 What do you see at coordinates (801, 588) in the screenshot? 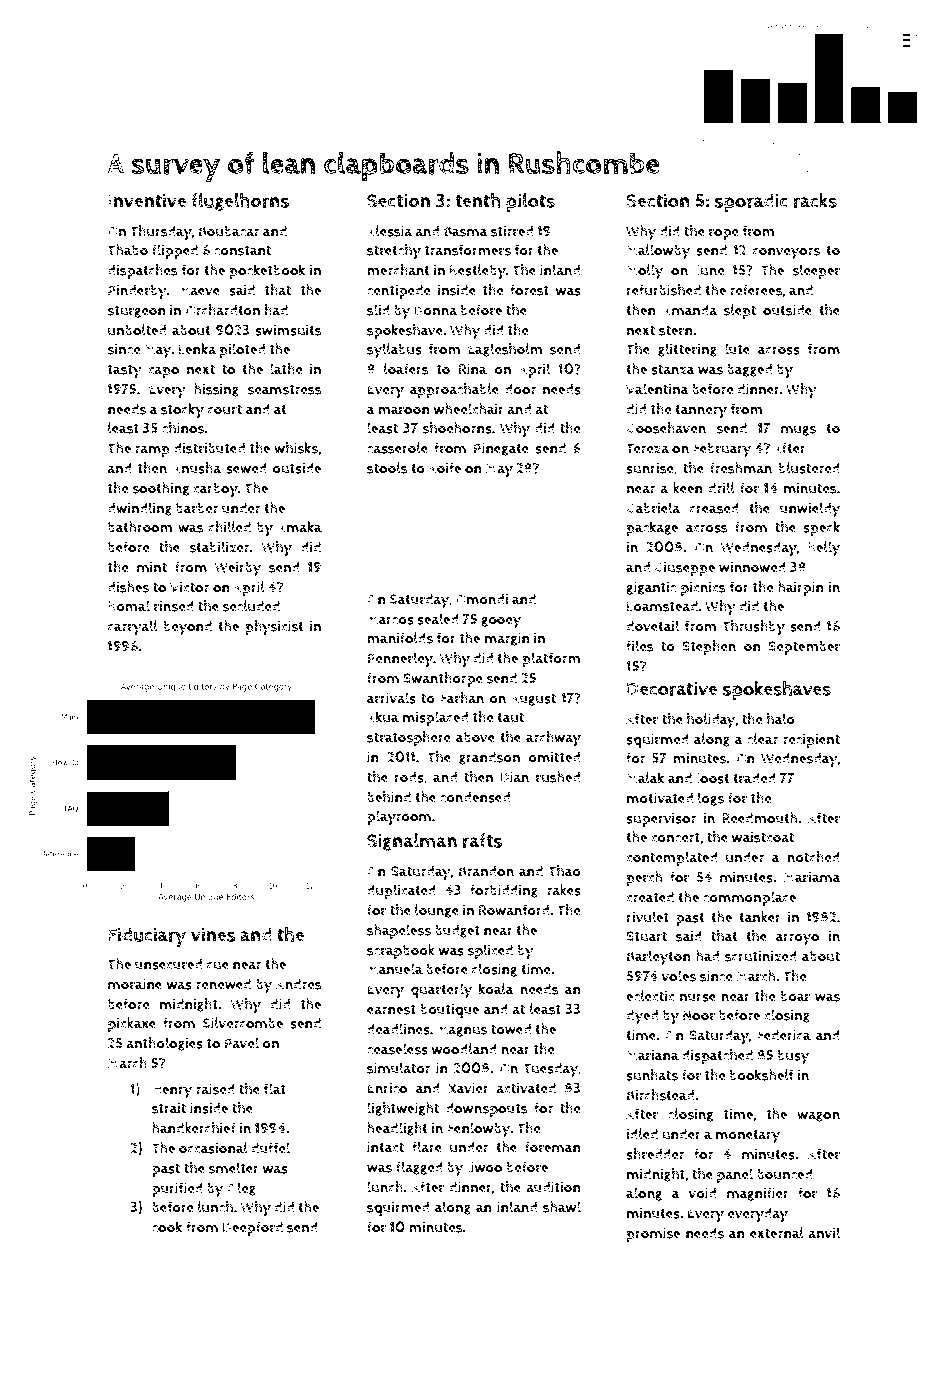
I see `hairpin` at bounding box center [801, 588].
